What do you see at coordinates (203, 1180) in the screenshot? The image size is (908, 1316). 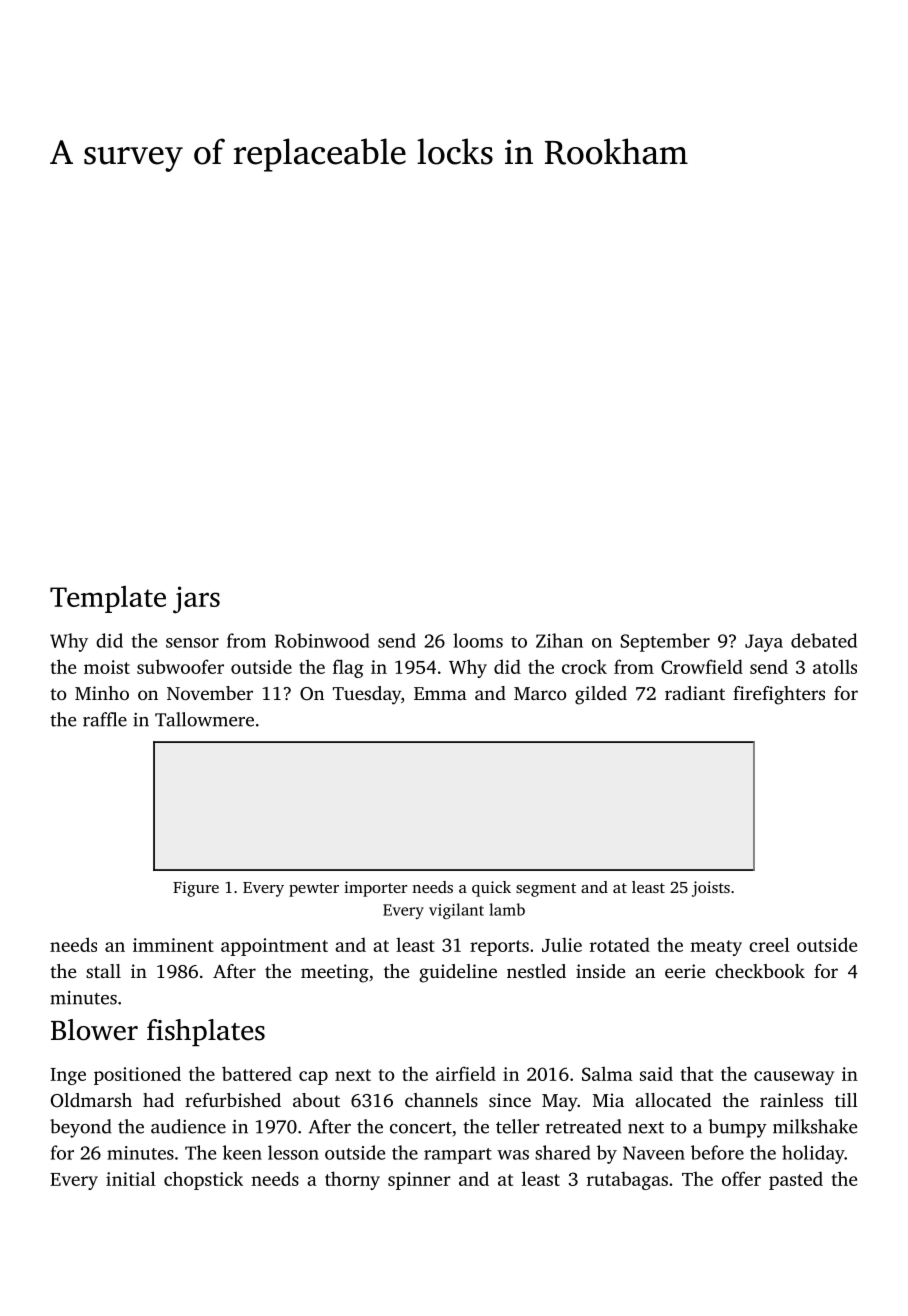 I see `chopstick` at bounding box center [203, 1180].
